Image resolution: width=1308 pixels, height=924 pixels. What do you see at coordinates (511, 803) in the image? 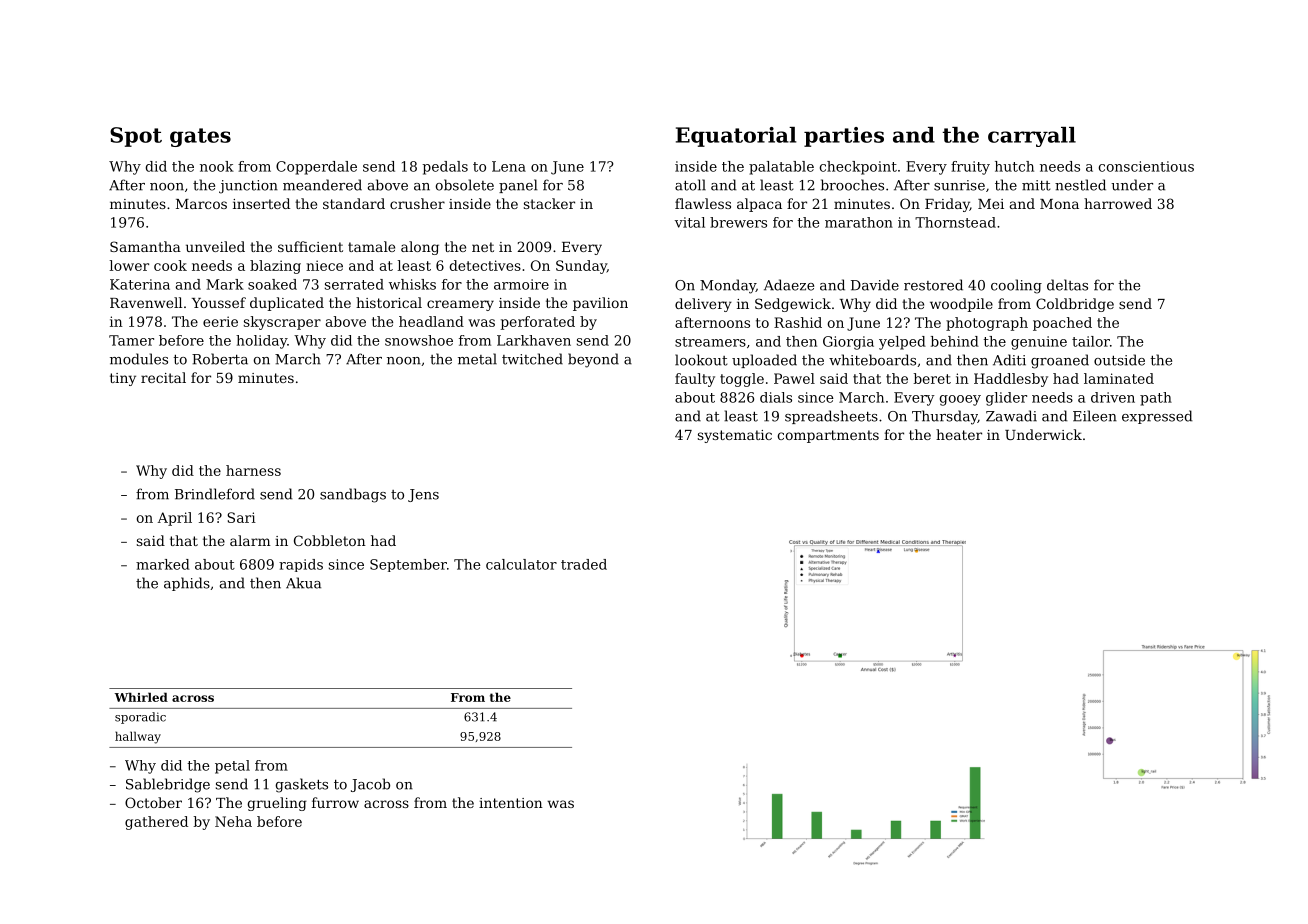
I see `intention` at bounding box center [511, 803].
